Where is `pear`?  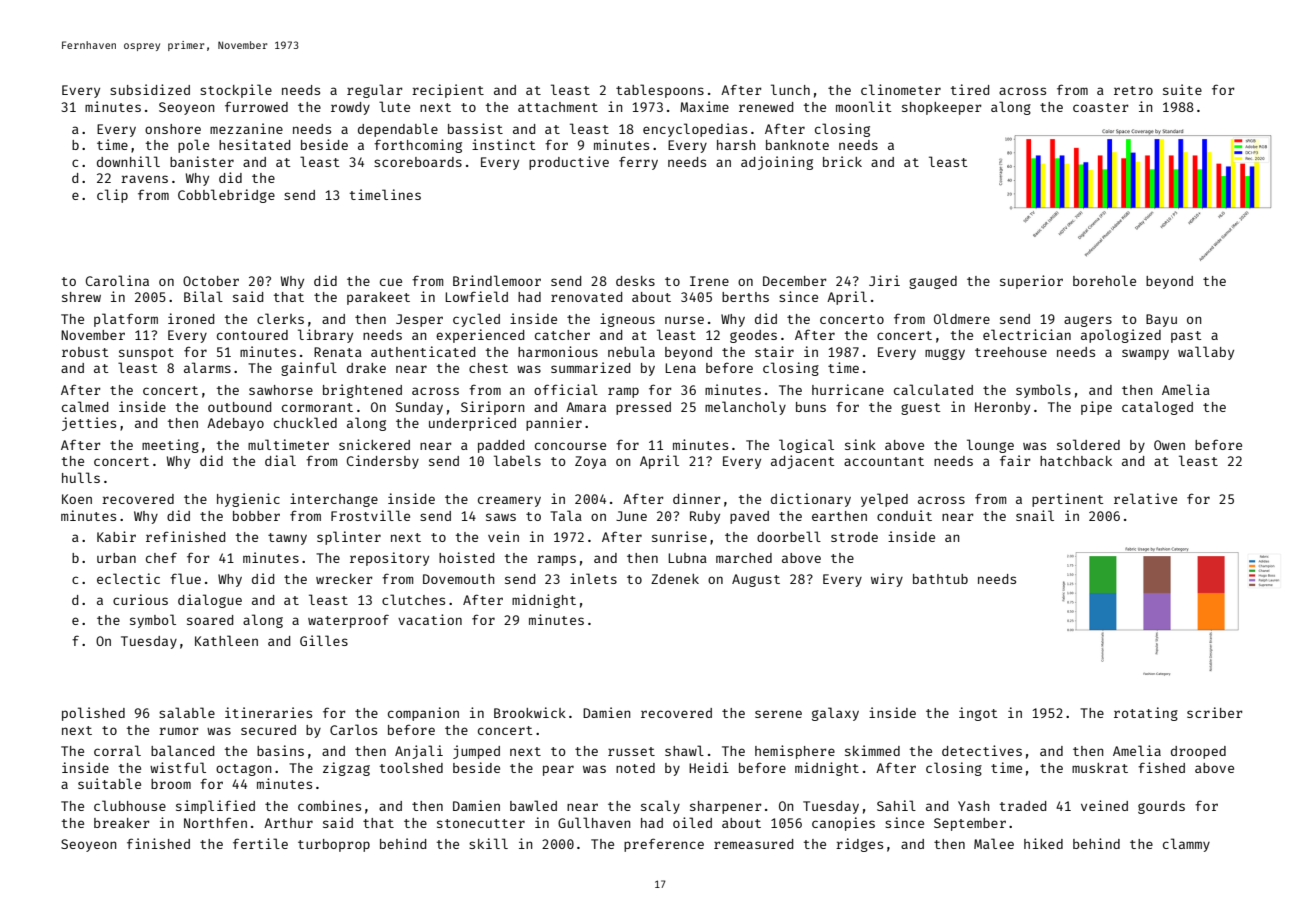 pear is located at coordinates (558, 770).
